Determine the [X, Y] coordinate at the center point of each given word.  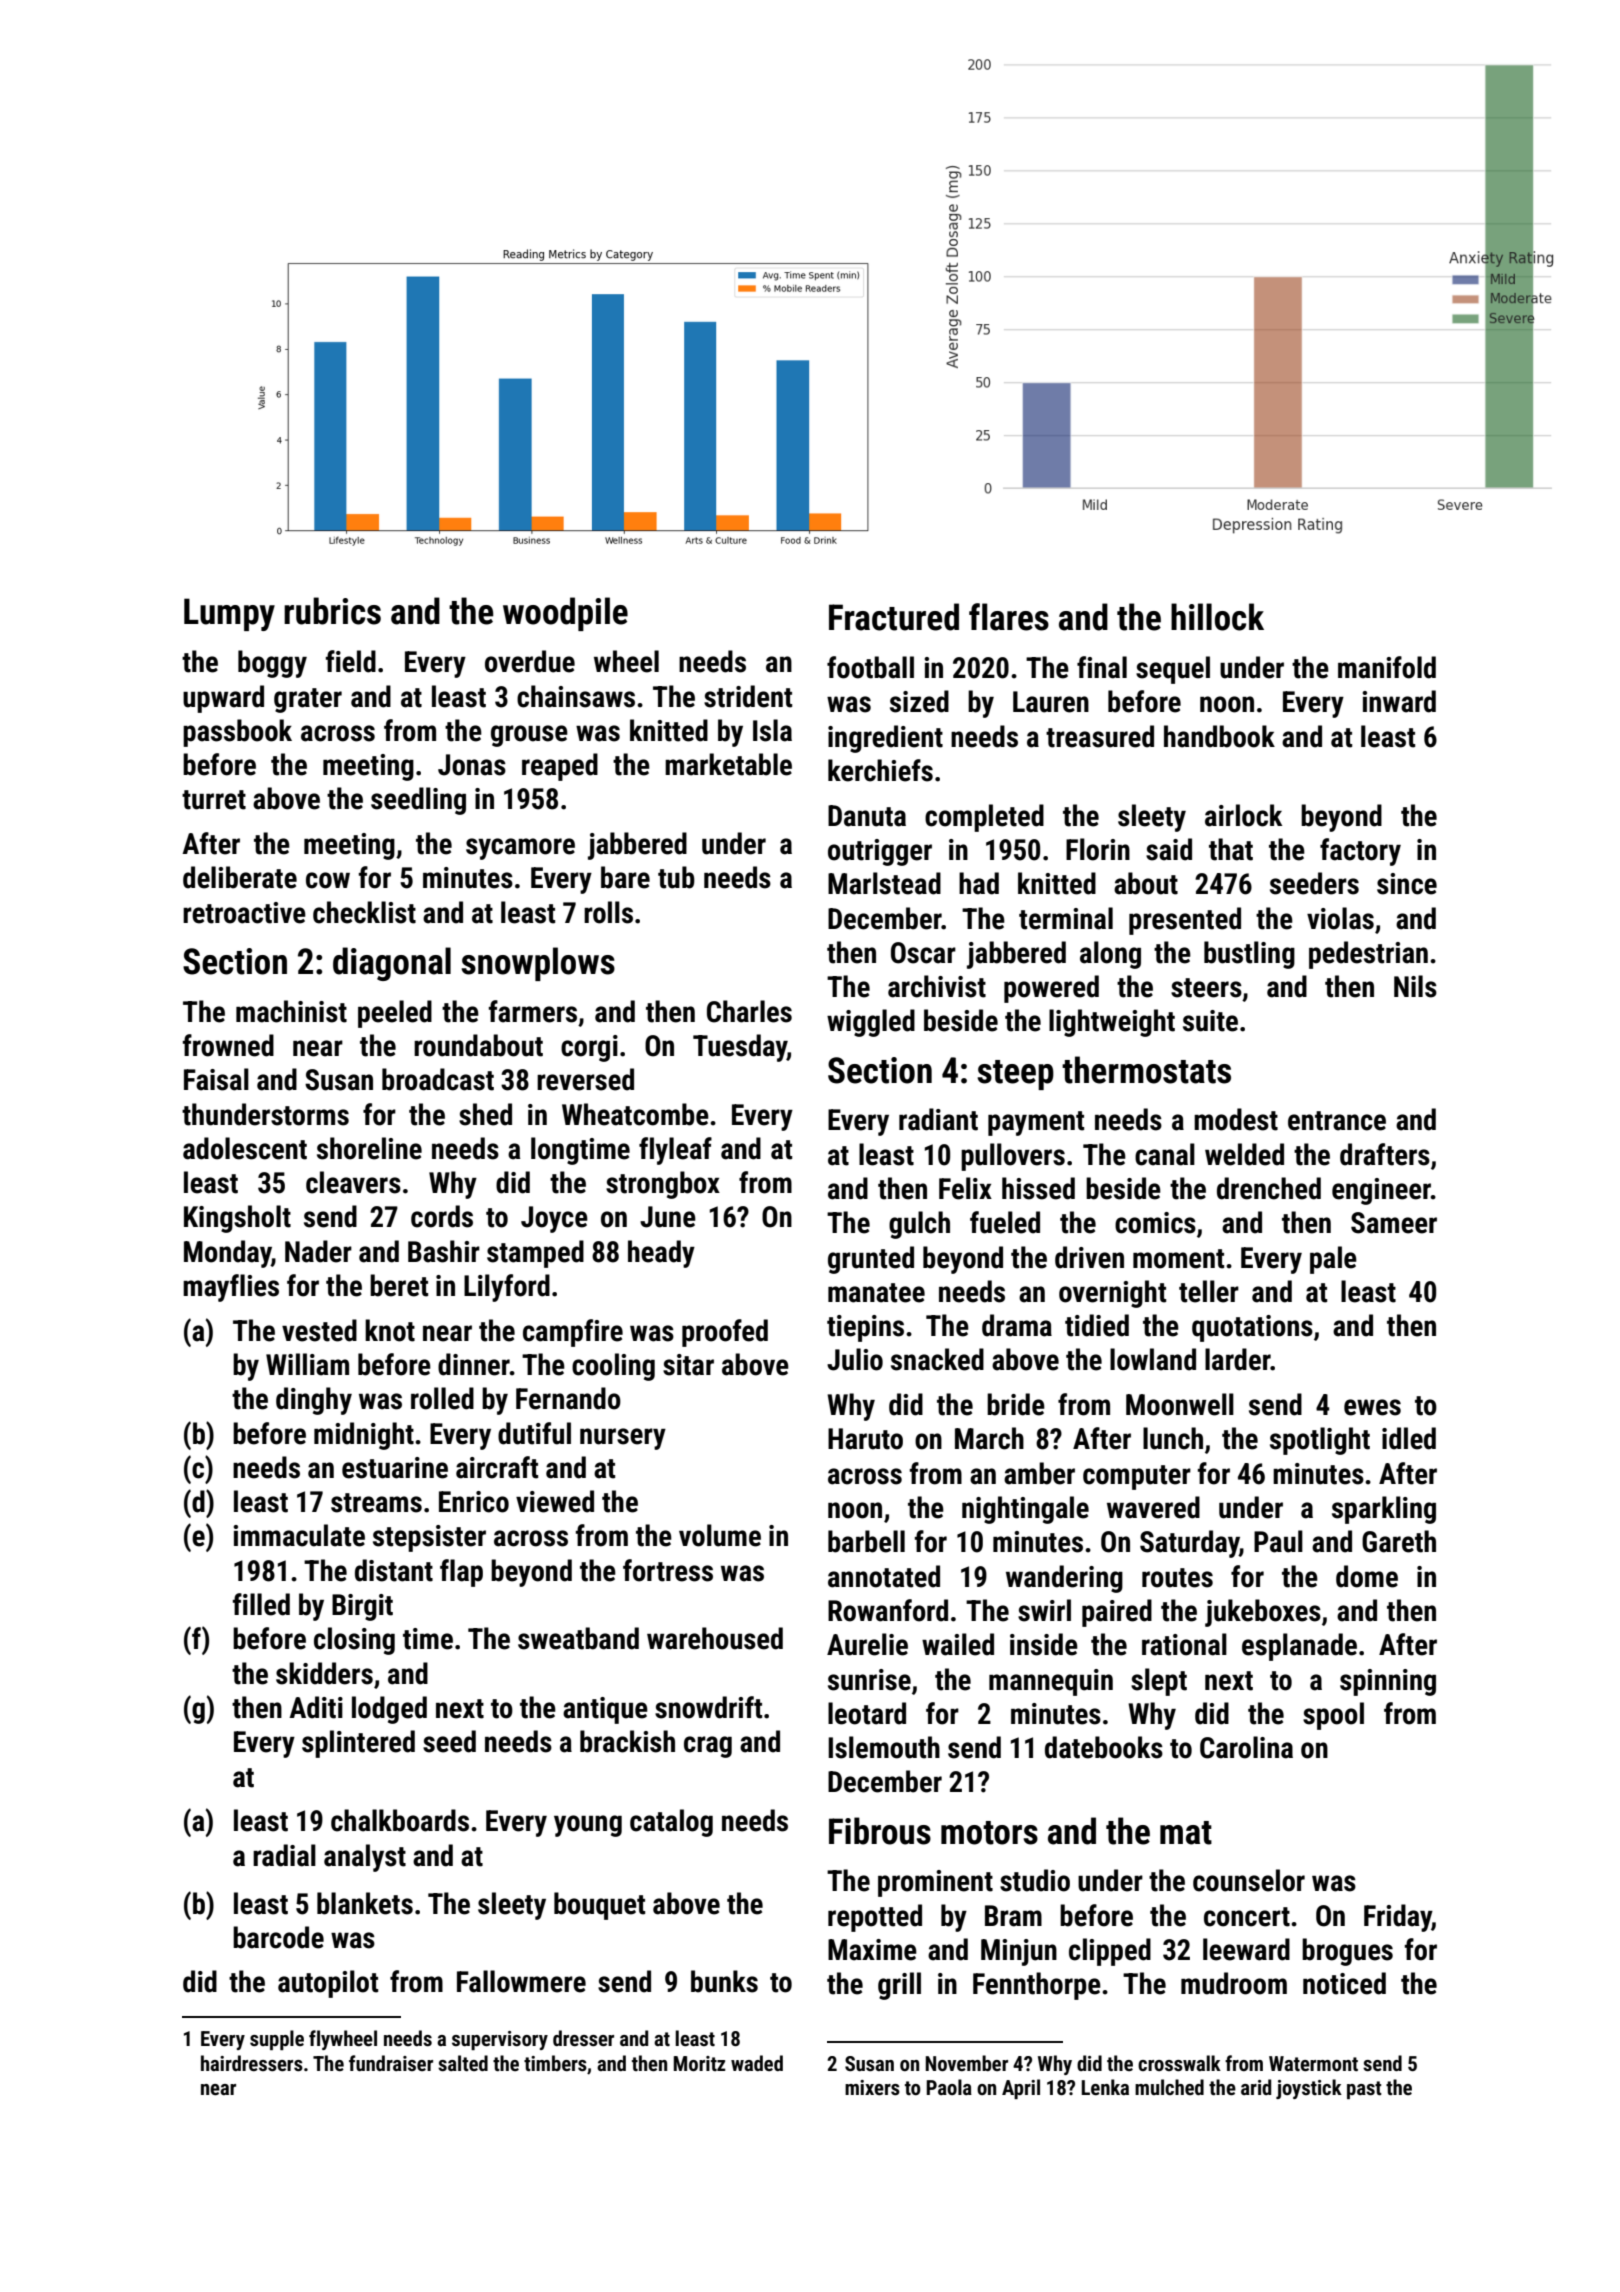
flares [1009, 617]
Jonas [472, 765]
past [1364, 2090]
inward [1399, 701]
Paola [949, 2087]
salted [463, 2063]
